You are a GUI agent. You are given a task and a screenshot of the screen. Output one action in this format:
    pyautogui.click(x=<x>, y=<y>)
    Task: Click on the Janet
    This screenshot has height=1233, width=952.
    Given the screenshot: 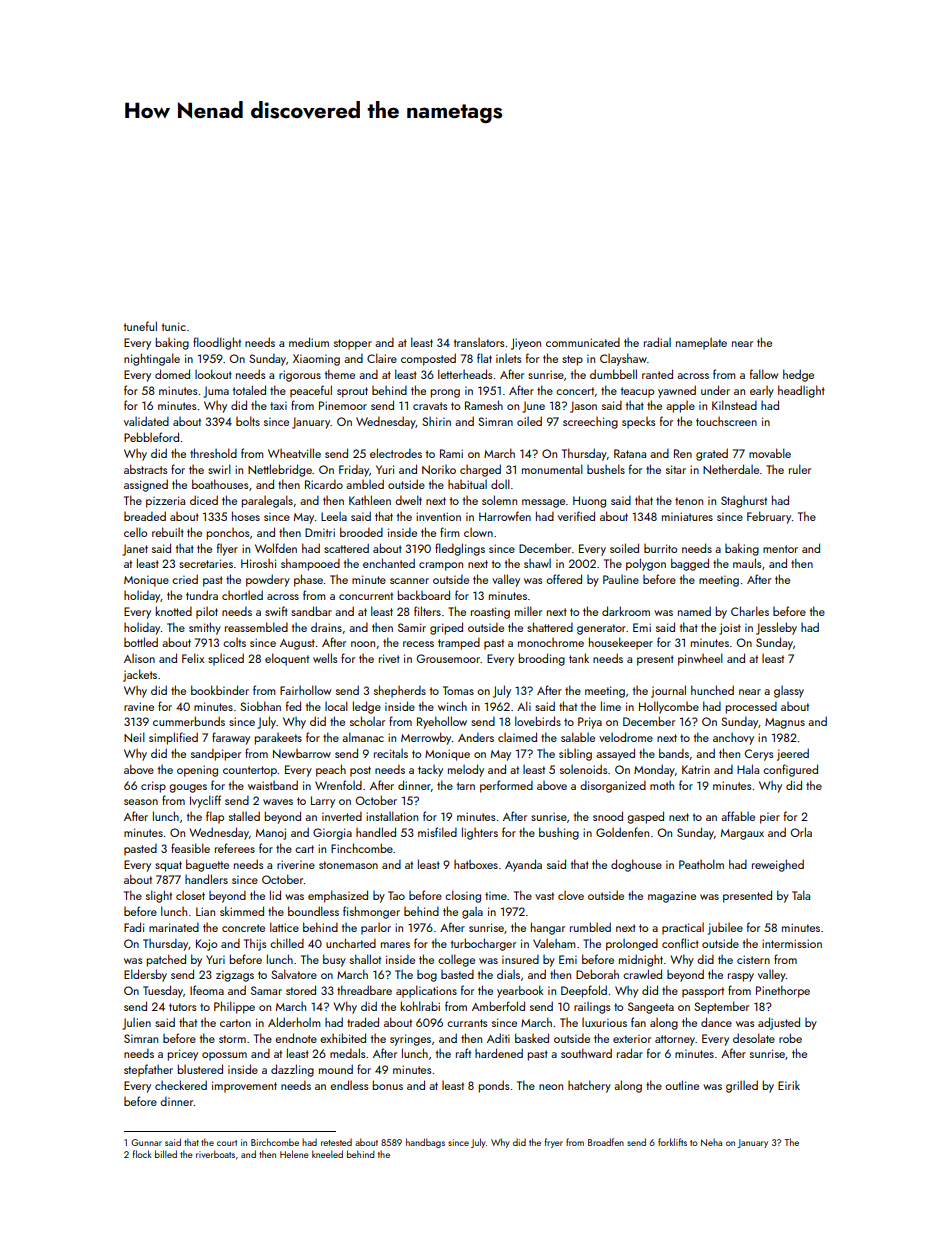 What is the action you would take?
    pyautogui.click(x=135, y=550)
